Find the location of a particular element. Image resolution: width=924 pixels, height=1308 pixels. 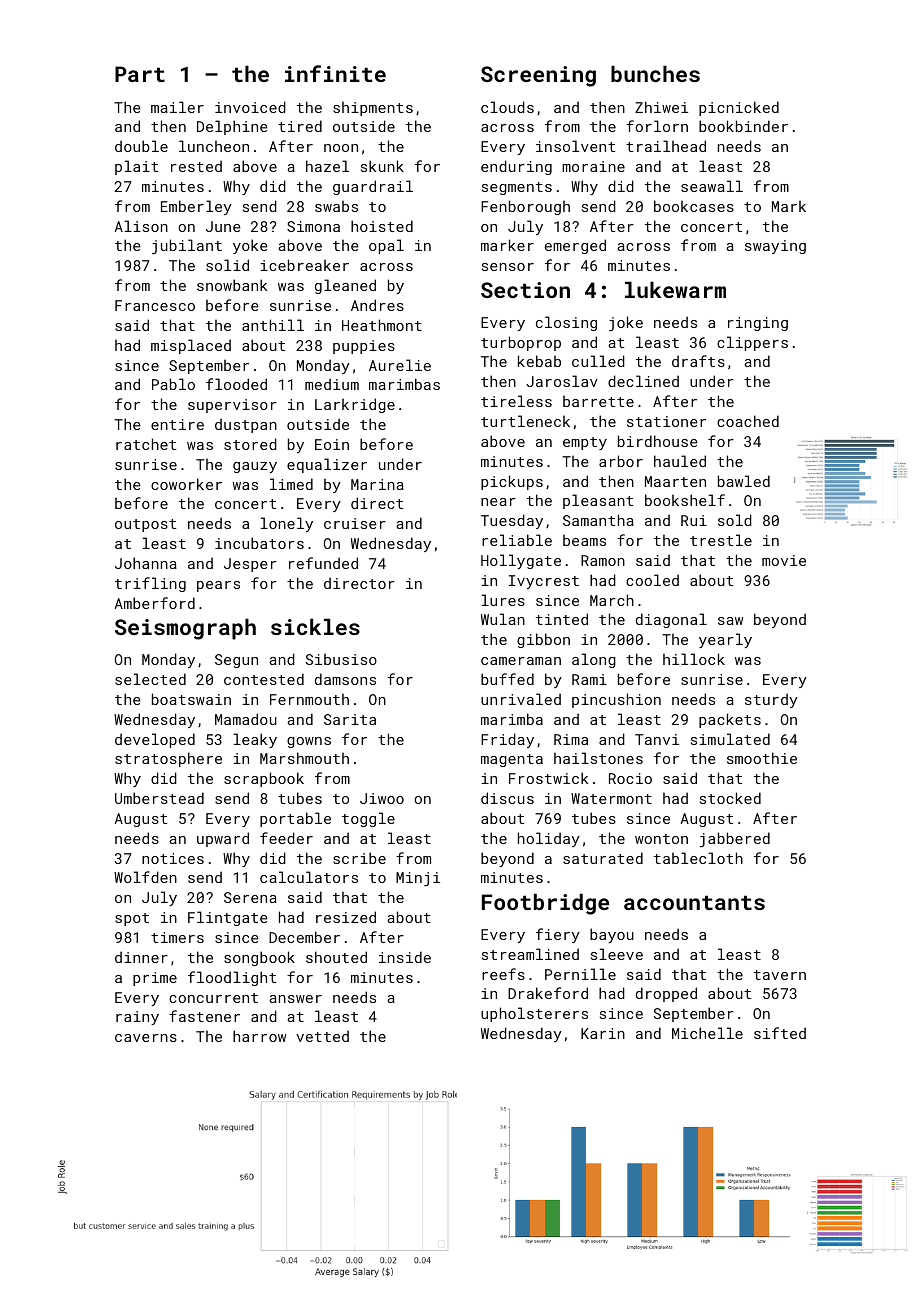

gibbon is located at coordinates (543, 640).
